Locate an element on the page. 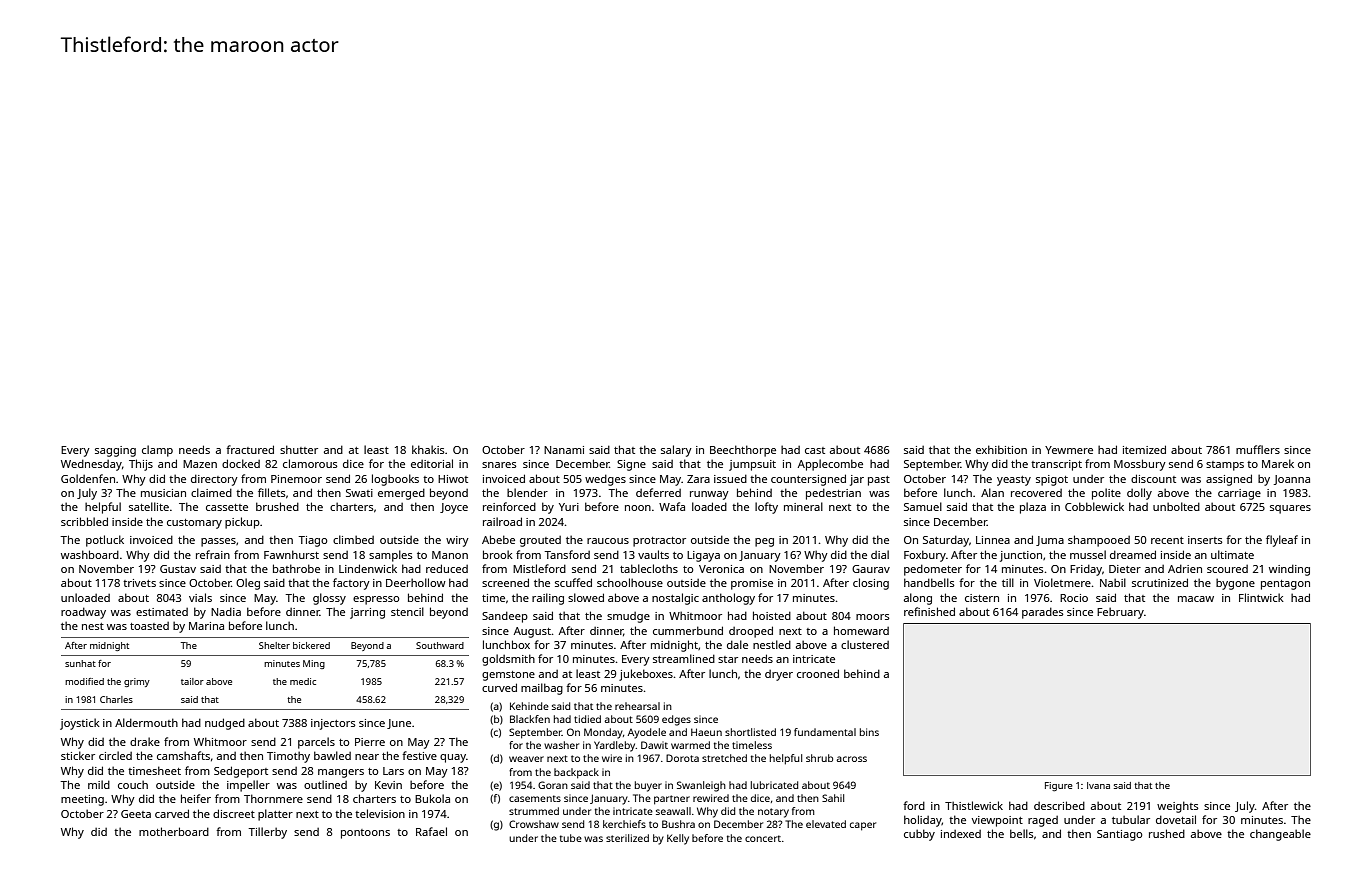 Image resolution: width=1372 pixels, height=887 pixels. winding is located at coordinates (1289, 570).
